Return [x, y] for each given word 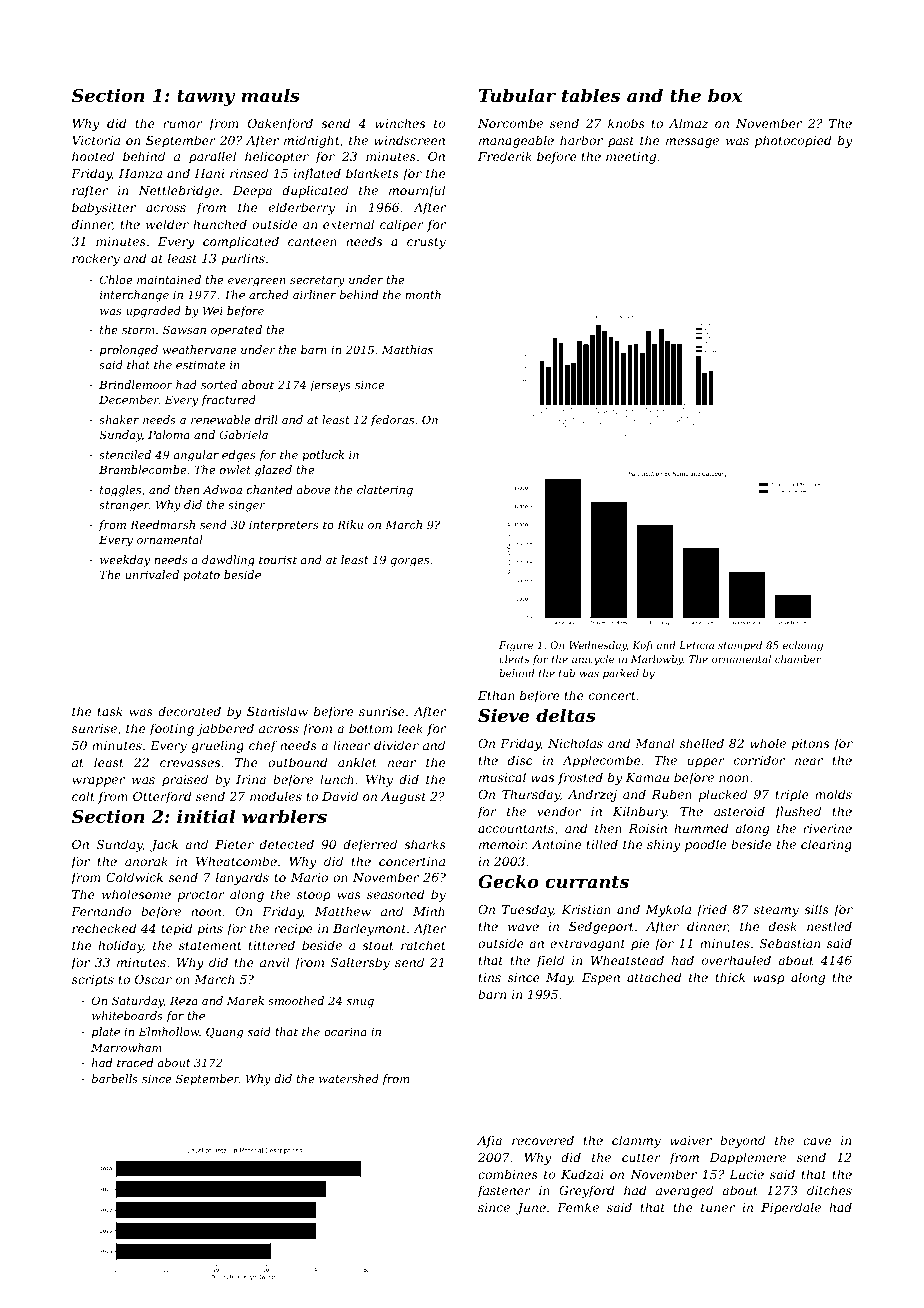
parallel [212, 157]
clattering [385, 491]
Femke [578, 1207]
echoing [803, 646]
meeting [631, 158]
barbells [115, 1078]
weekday [125, 561]
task [110, 711]
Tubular [517, 95]
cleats [514, 659]
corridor [759, 760]
